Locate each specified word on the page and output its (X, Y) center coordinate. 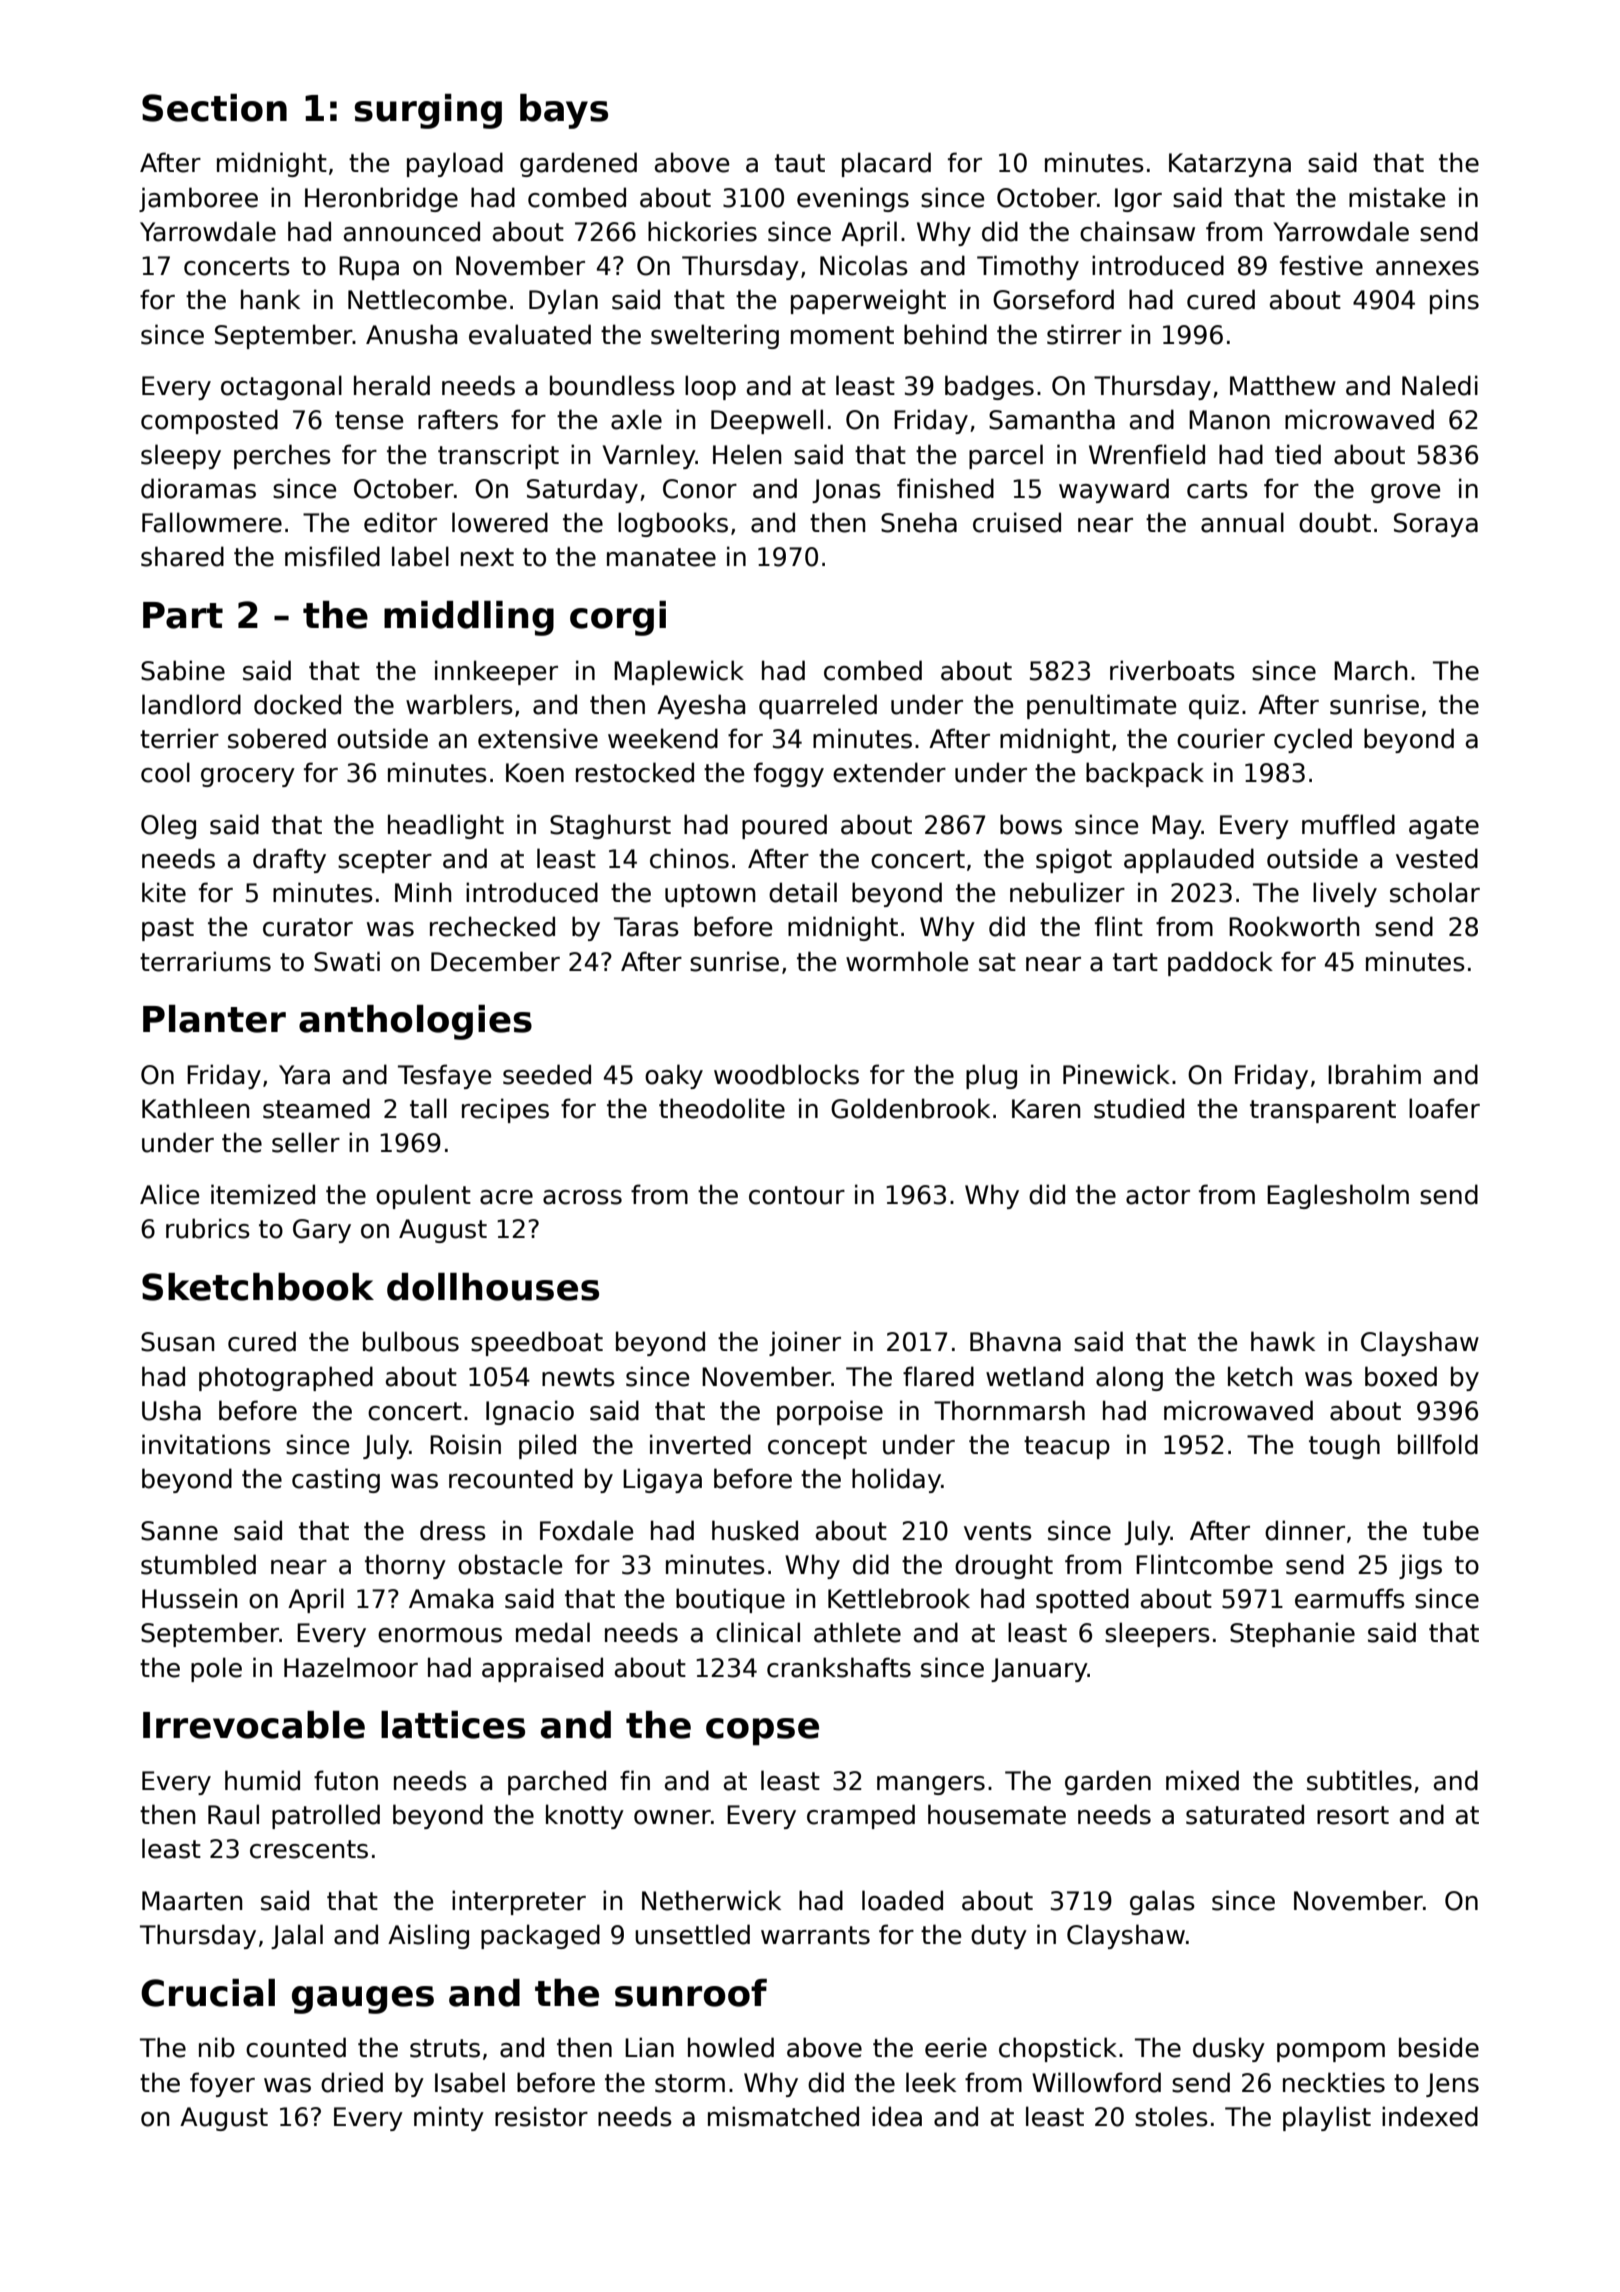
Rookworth (1294, 926)
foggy (789, 774)
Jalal (297, 1936)
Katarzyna (1230, 165)
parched (557, 1782)
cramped (861, 1816)
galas (1162, 1902)
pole (216, 1669)
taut (800, 163)
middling (469, 618)
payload (455, 164)
